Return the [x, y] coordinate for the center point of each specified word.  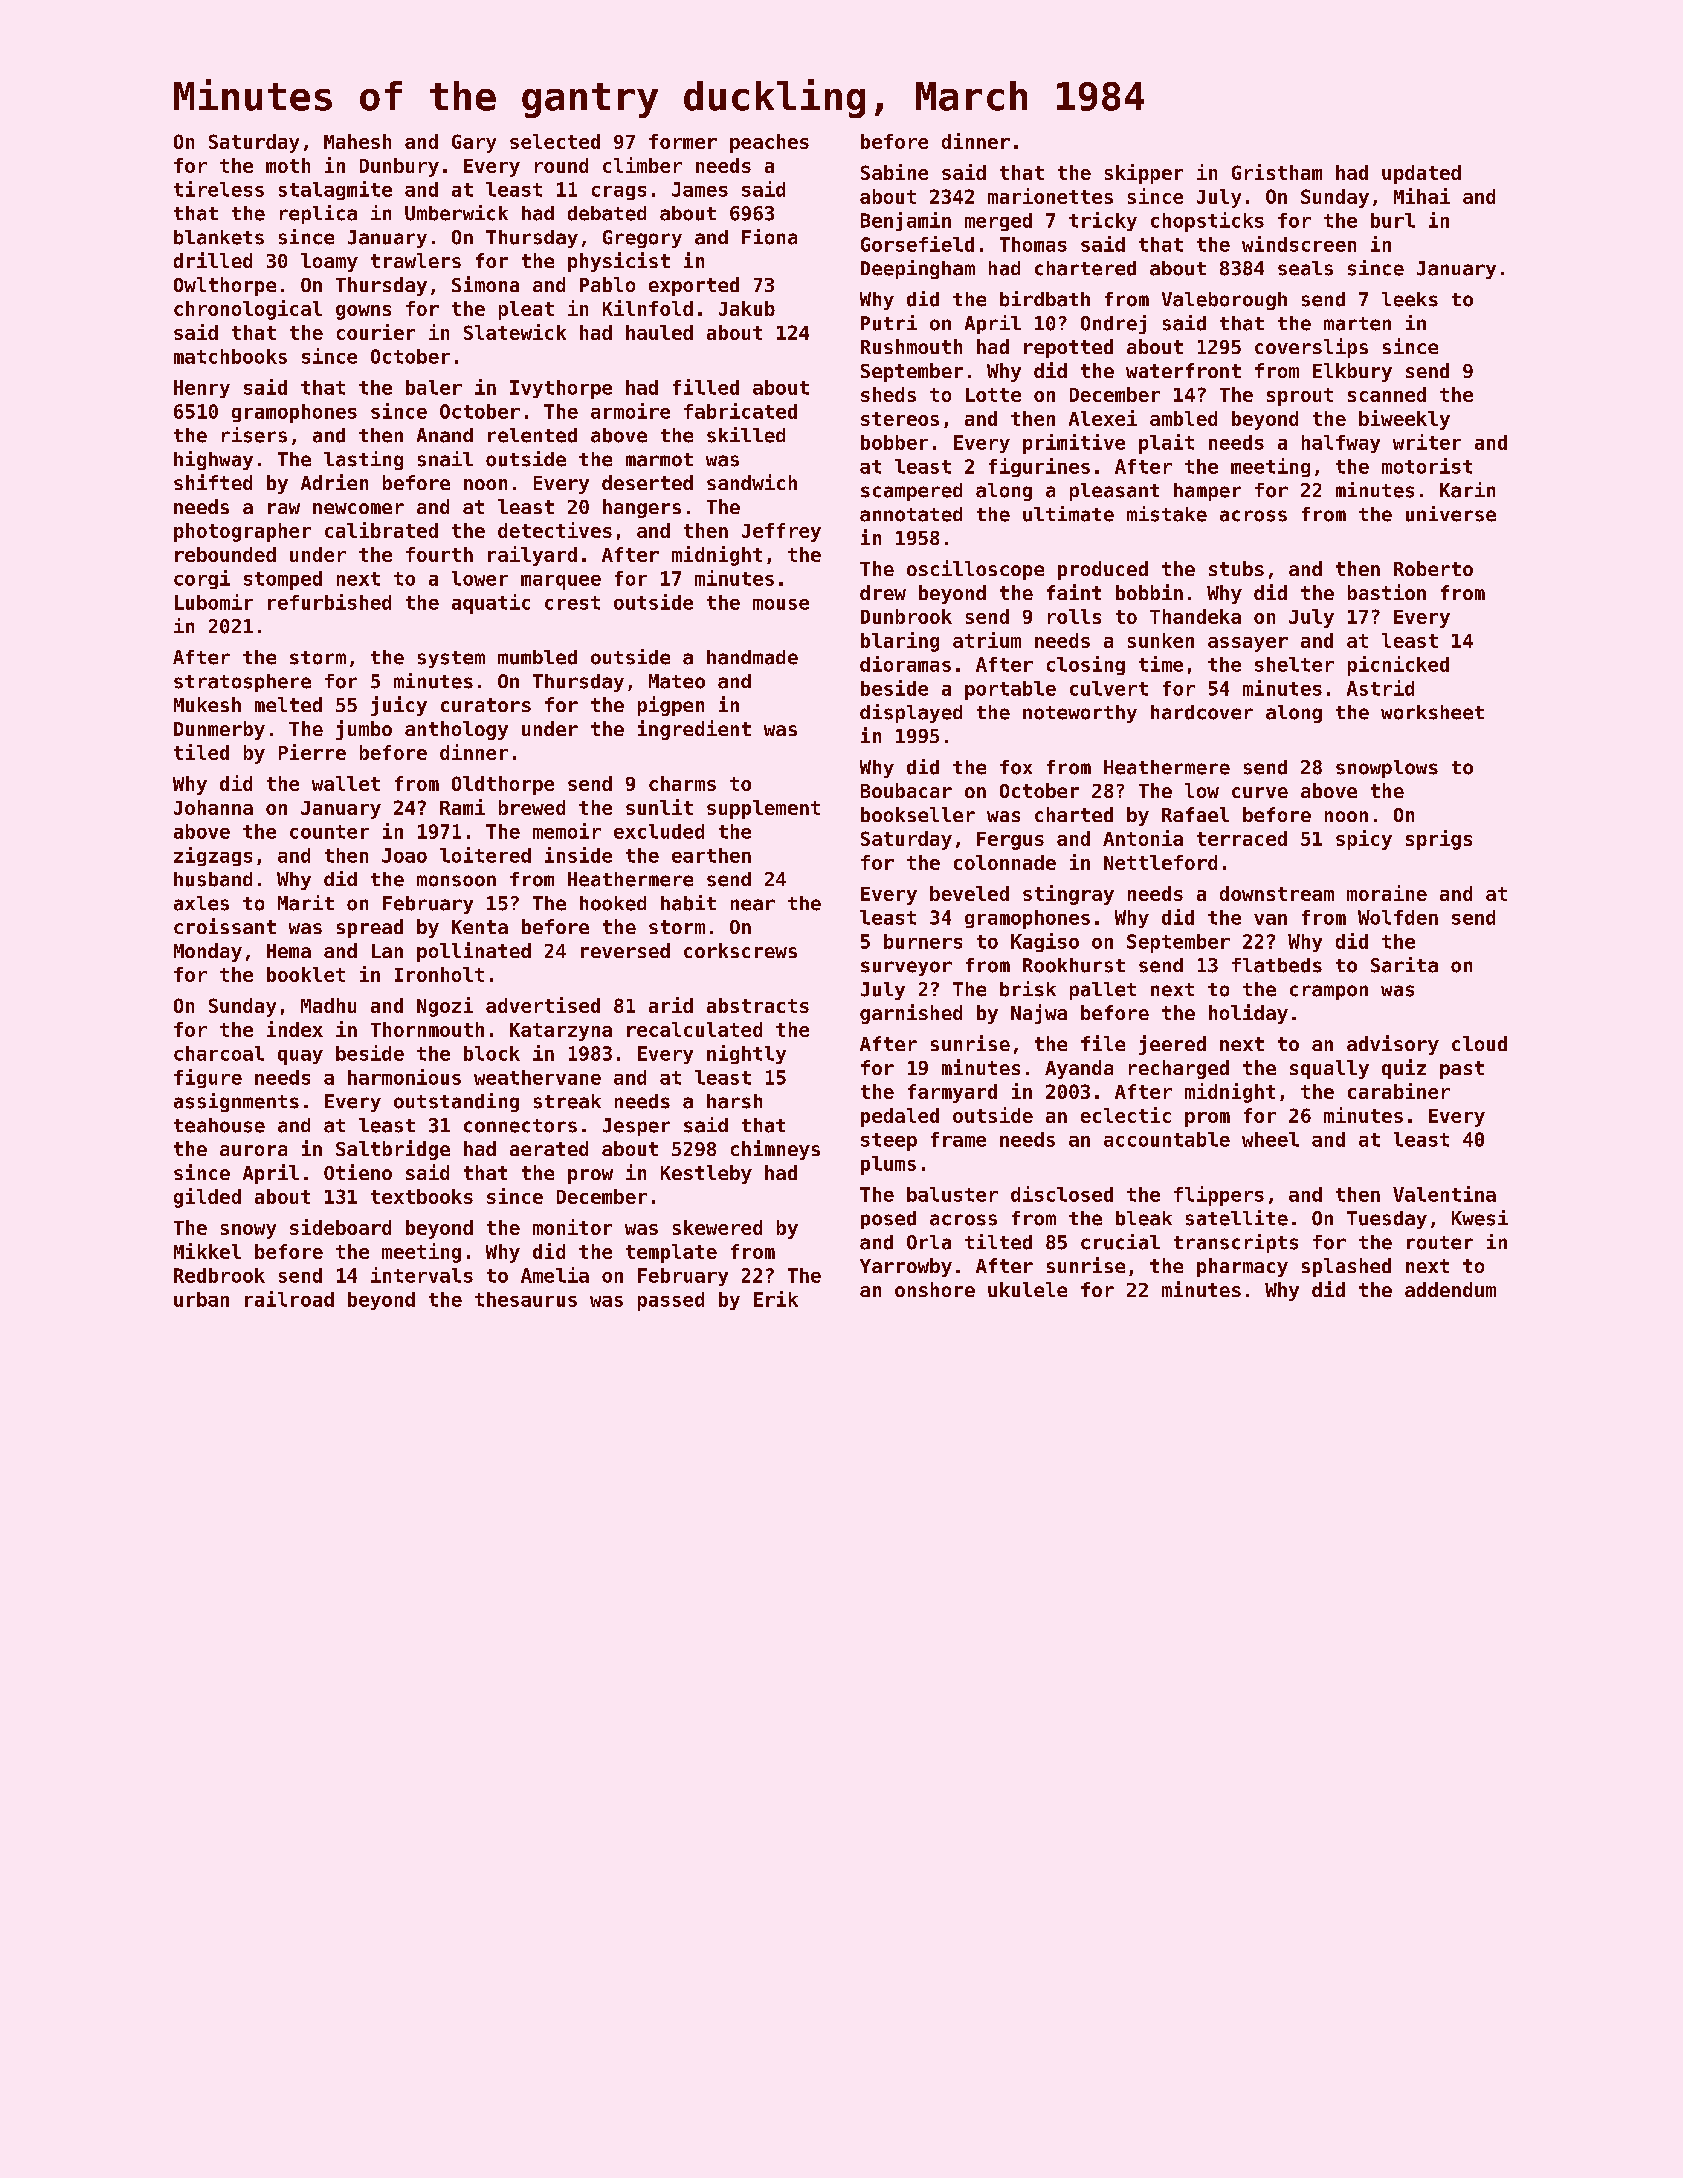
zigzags [213, 856]
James [700, 189]
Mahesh [357, 141]
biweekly [1404, 420]
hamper [1207, 492]
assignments [236, 1102]
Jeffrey [781, 532]
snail [445, 459]
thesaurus [526, 1299]
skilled [746, 435]
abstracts [758, 1005]
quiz [1404, 1069]
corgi [202, 579]
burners [923, 941]
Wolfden [1398, 917]
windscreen [1299, 244]
